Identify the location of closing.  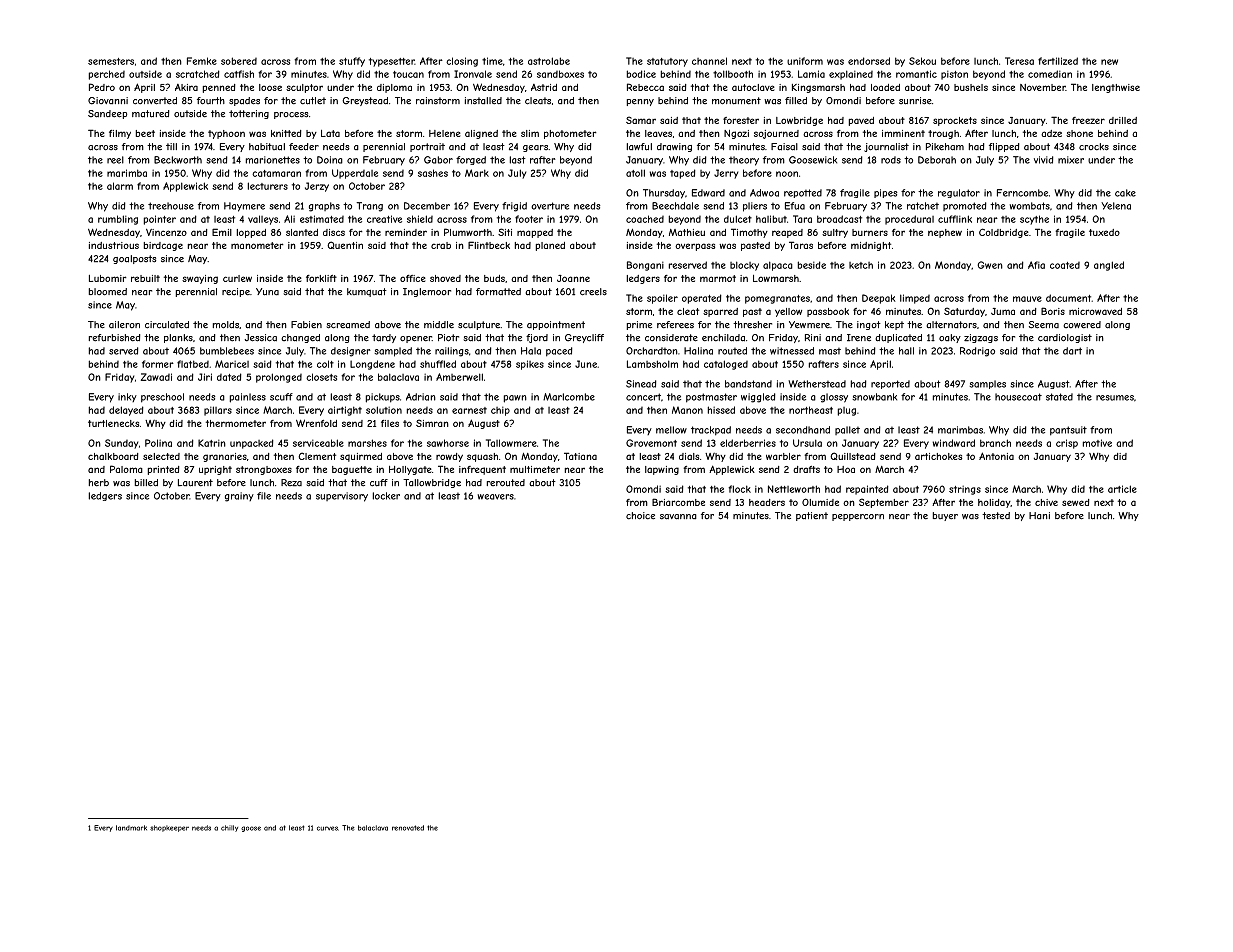
(462, 62).
